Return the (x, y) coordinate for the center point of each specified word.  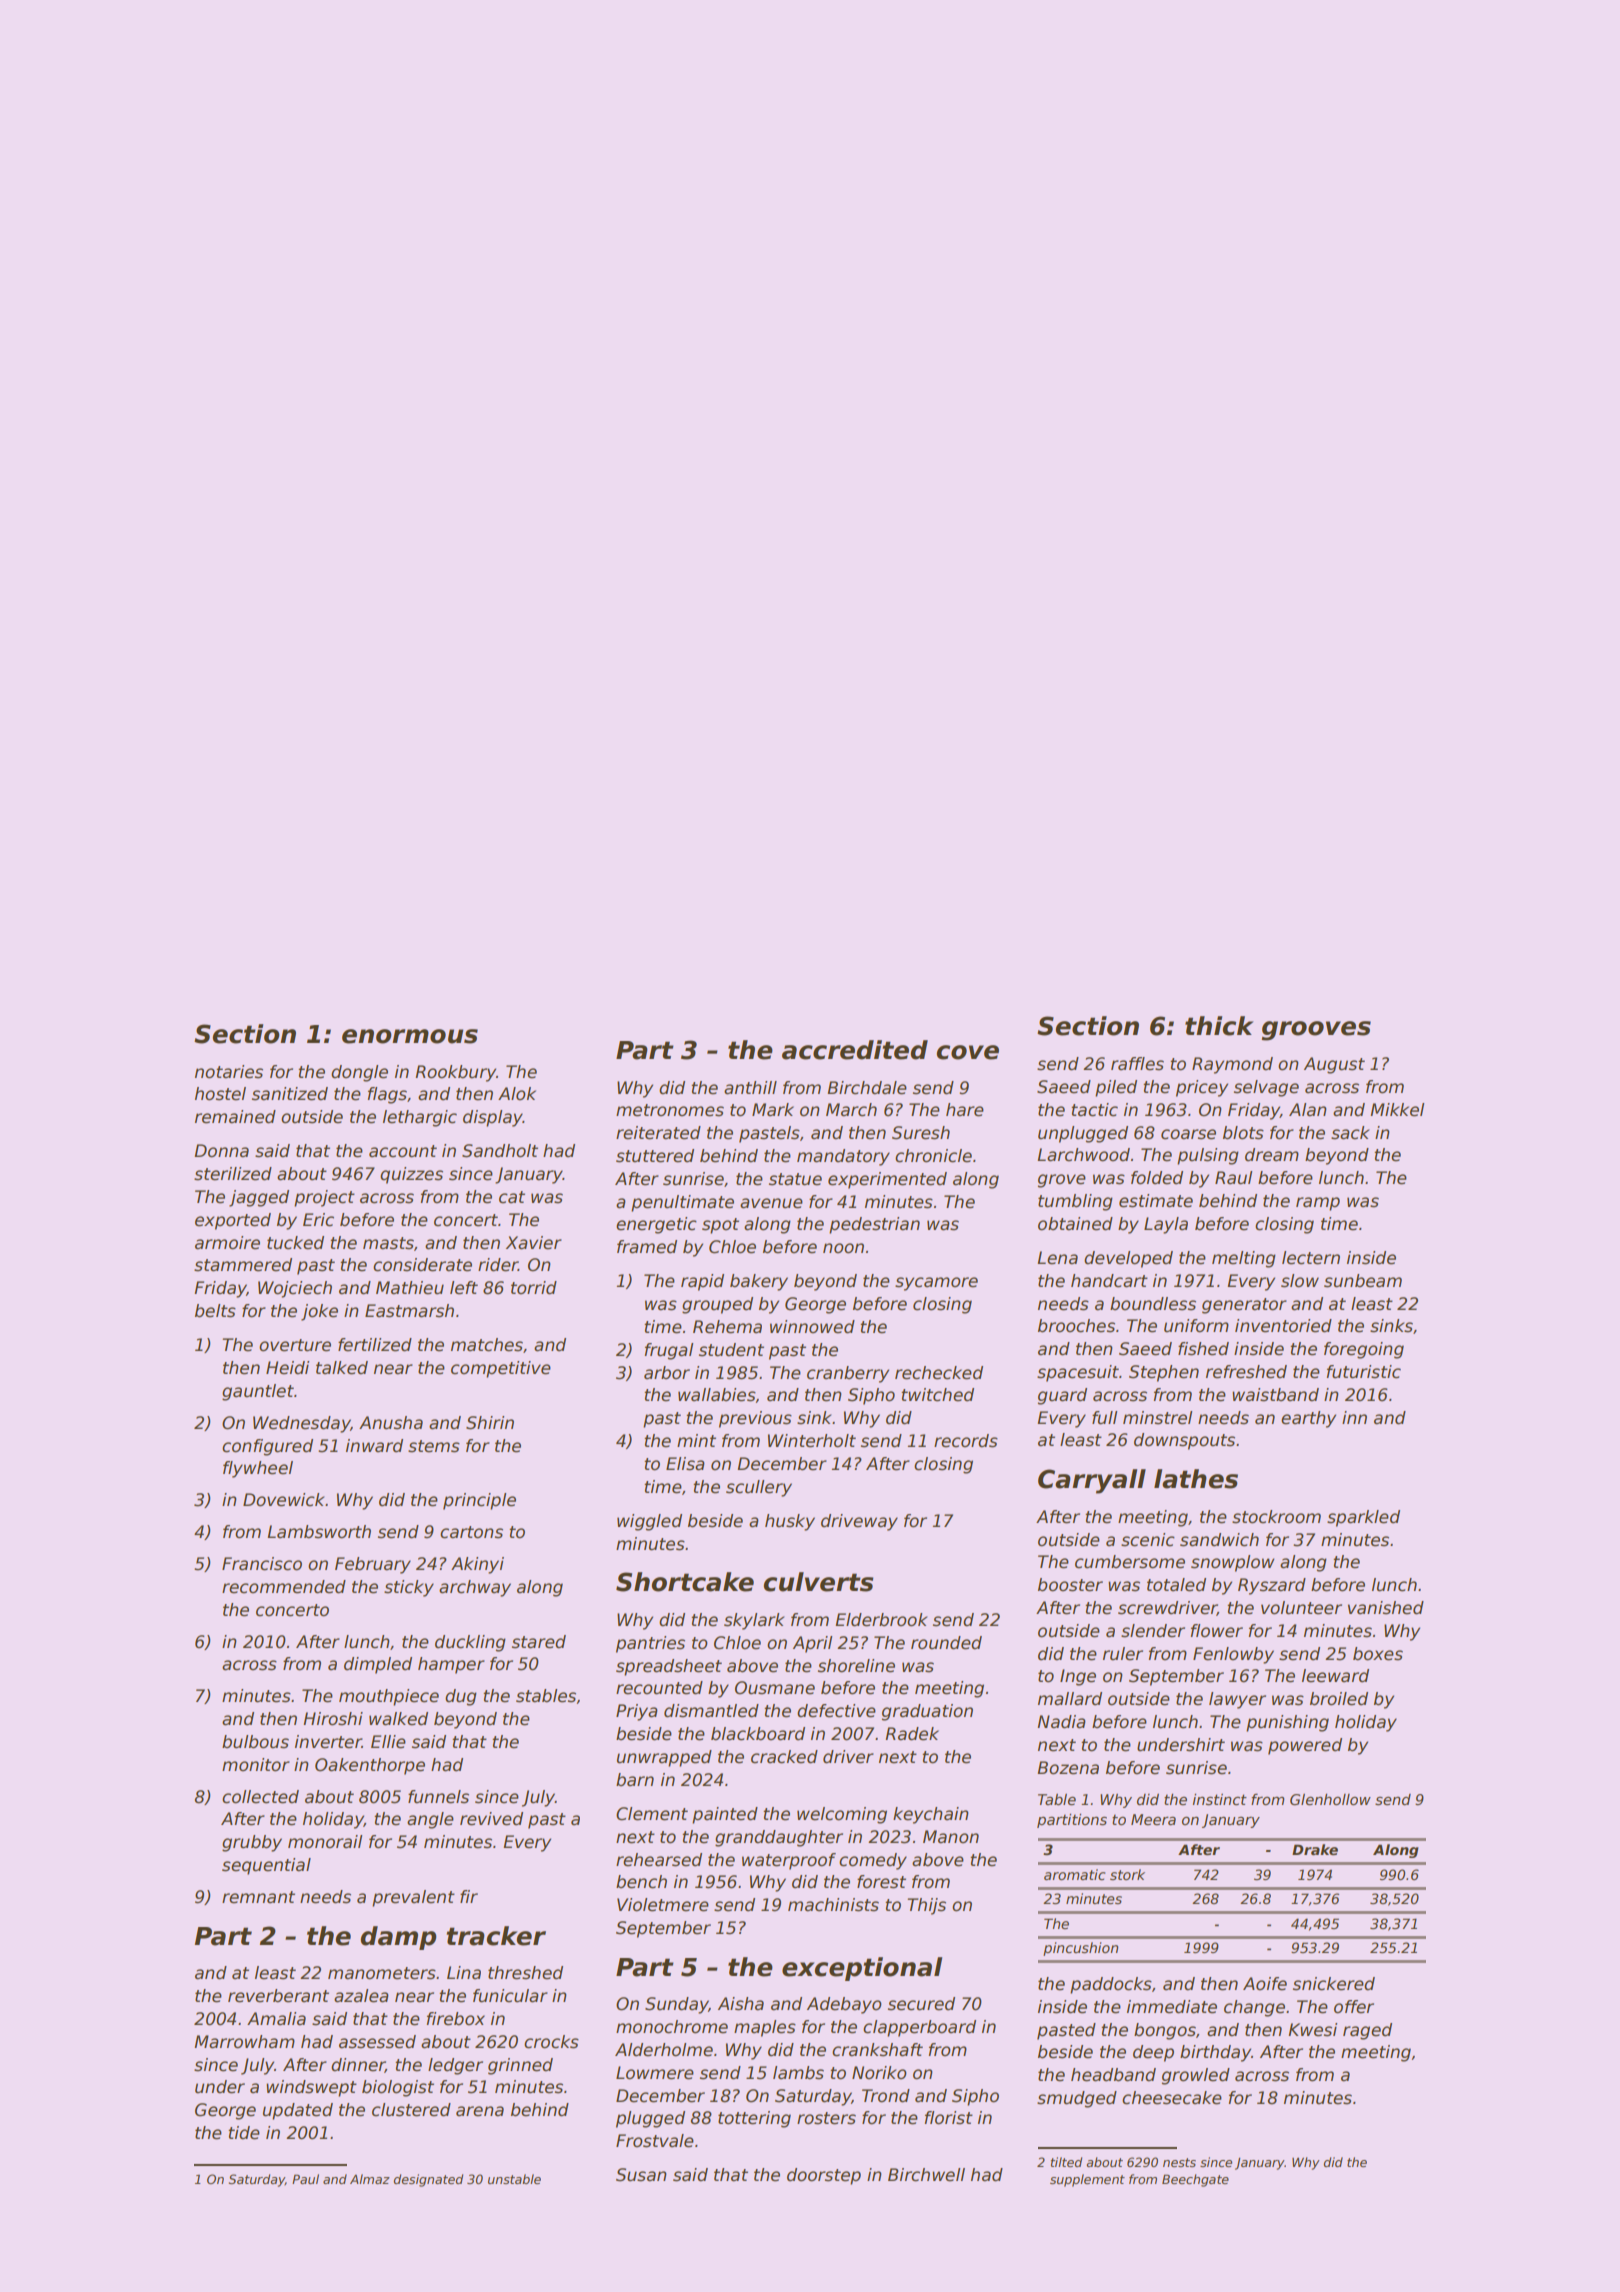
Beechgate (1195, 2180)
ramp (1318, 1204)
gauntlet (258, 1392)
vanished (1386, 1608)
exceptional (862, 1969)
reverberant (278, 1996)
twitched (937, 1395)
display (493, 1118)
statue (795, 1179)
